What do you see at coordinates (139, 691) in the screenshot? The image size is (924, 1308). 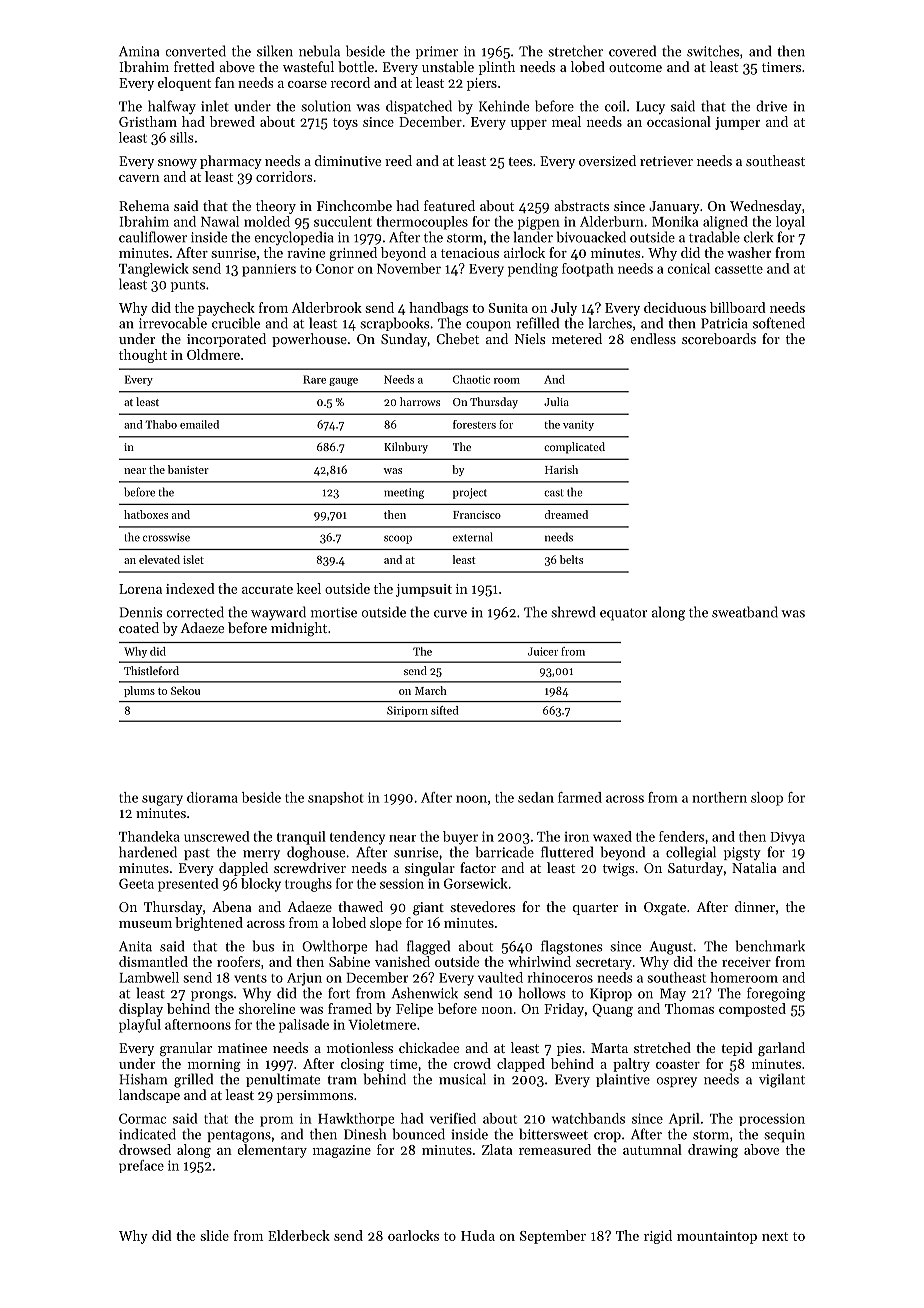 I see `plums` at bounding box center [139, 691].
